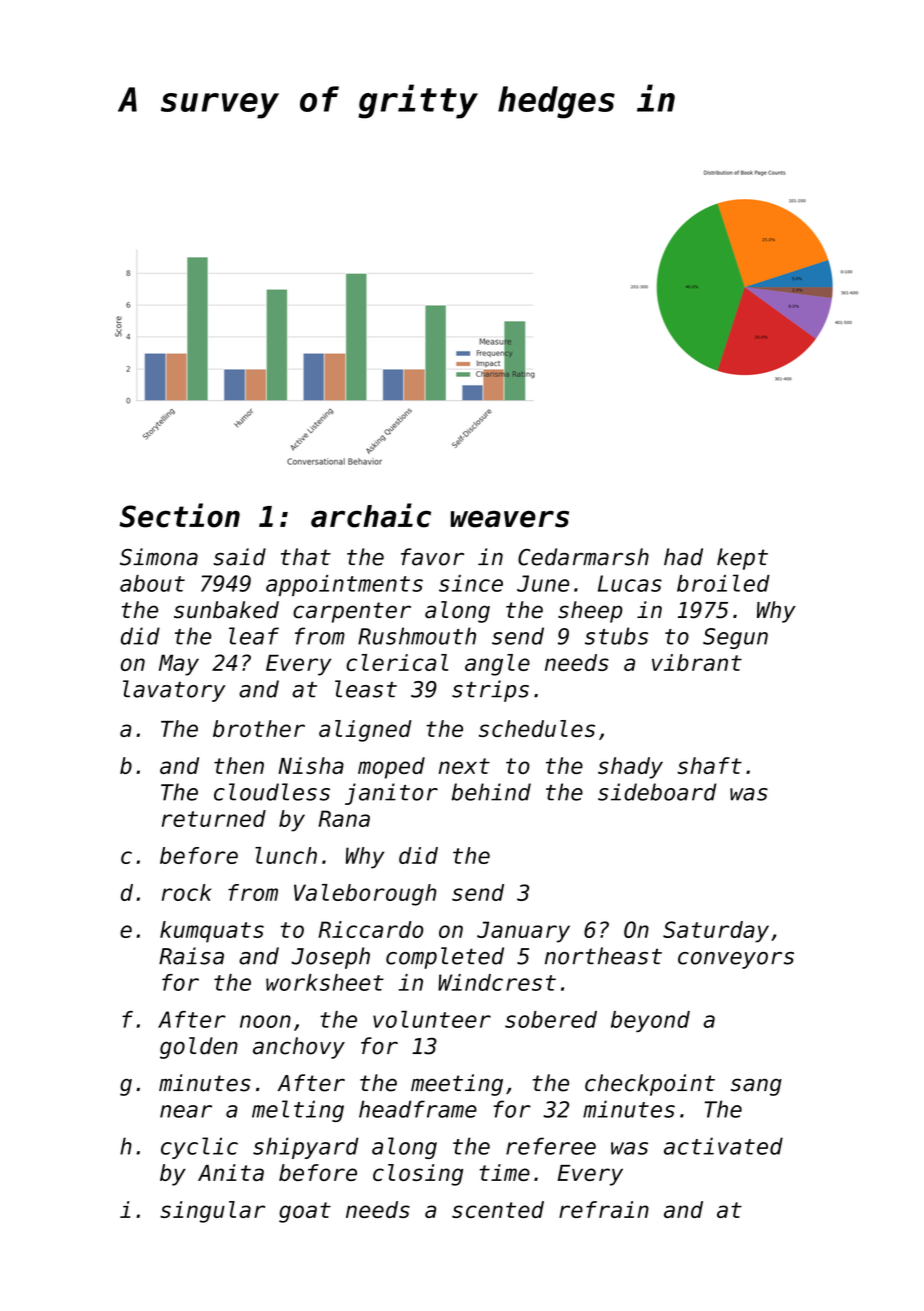 The height and width of the screenshot is (1311, 924). Describe the element at coordinates (179, 515) in the screenshot. I see `Section` at that location.
